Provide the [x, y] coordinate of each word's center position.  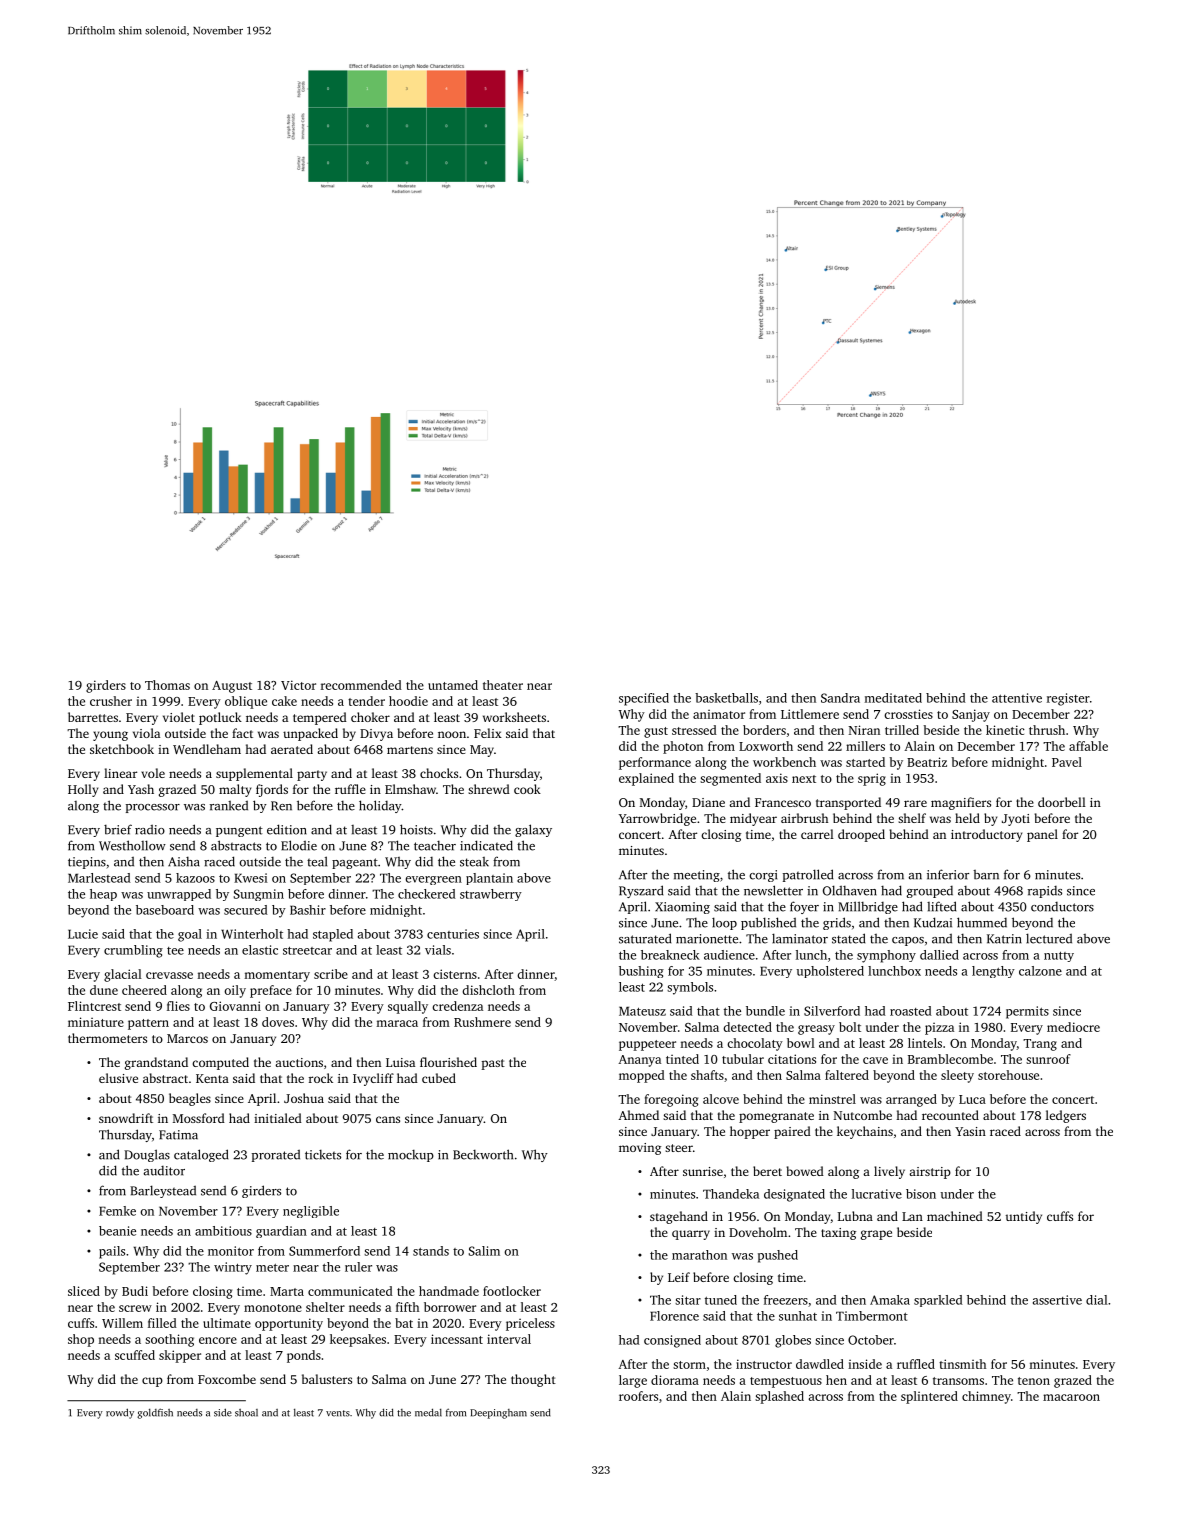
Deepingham [498, 1414]
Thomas [167, 685]
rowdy [120, 1413]
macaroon [1071, 1397]
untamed [453, 685]
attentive [1017, 698]
